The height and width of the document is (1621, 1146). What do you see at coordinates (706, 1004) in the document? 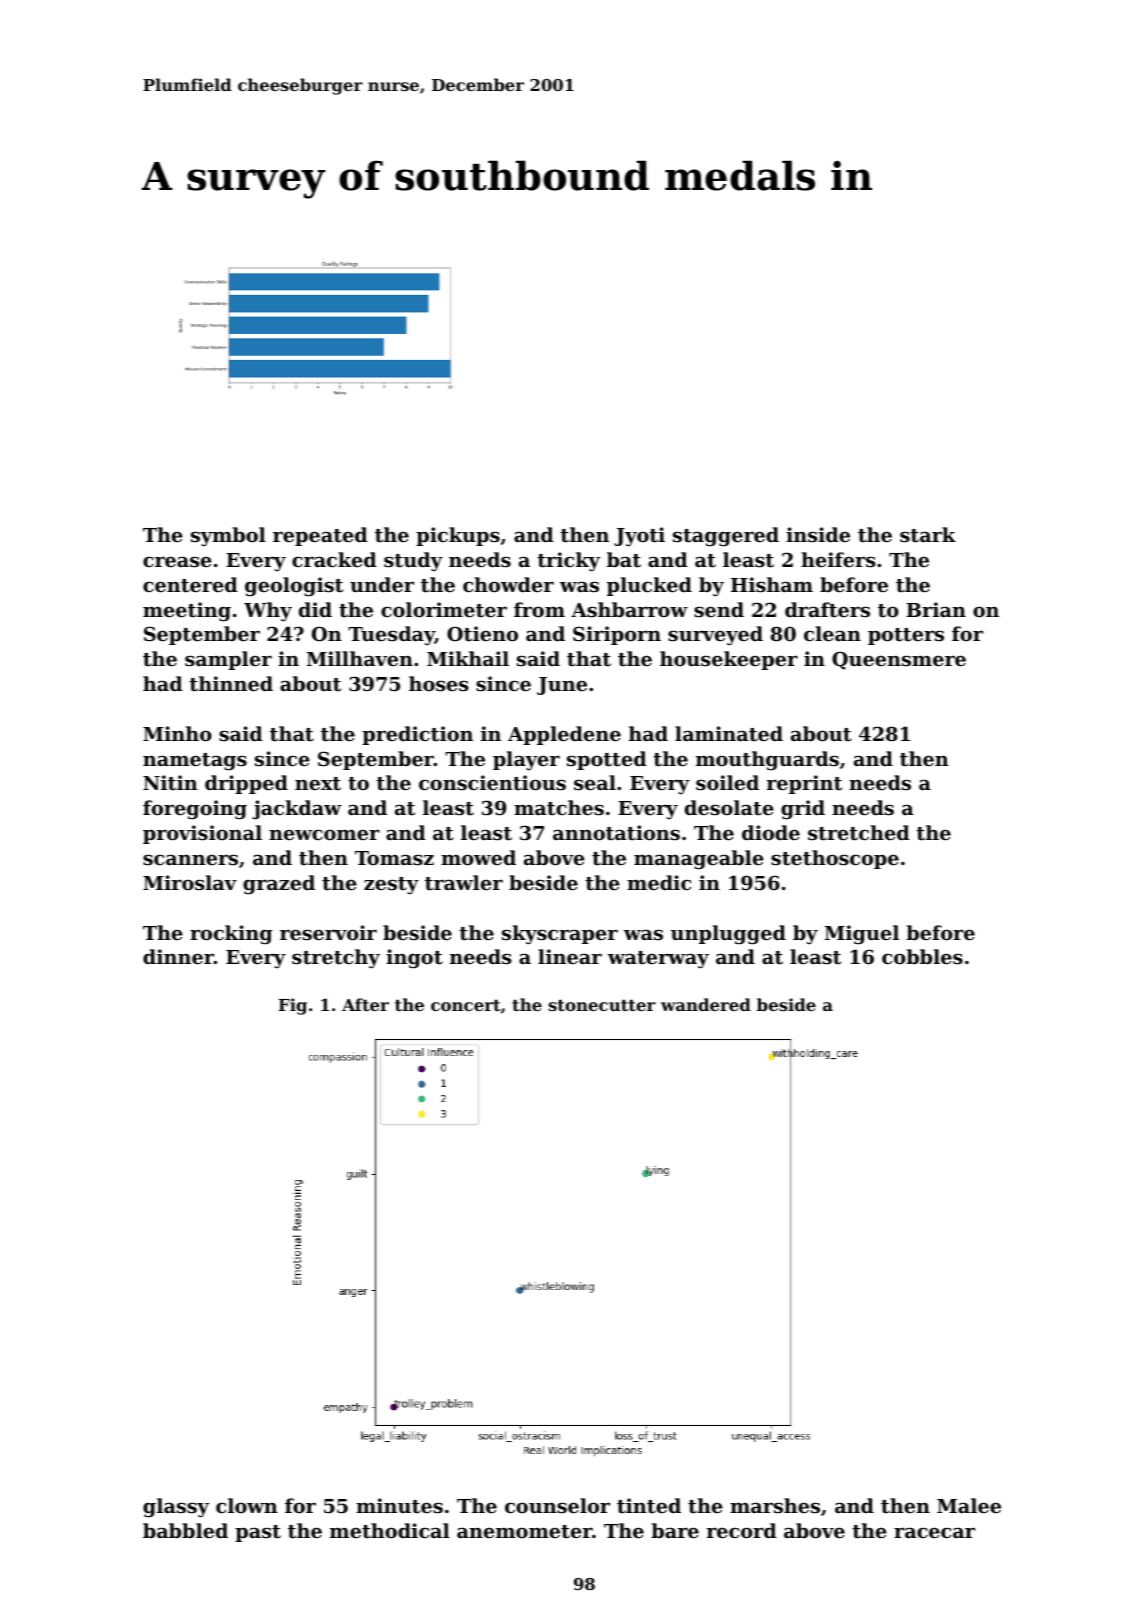
I see `wandered` at bounding box center [706, 1004].
